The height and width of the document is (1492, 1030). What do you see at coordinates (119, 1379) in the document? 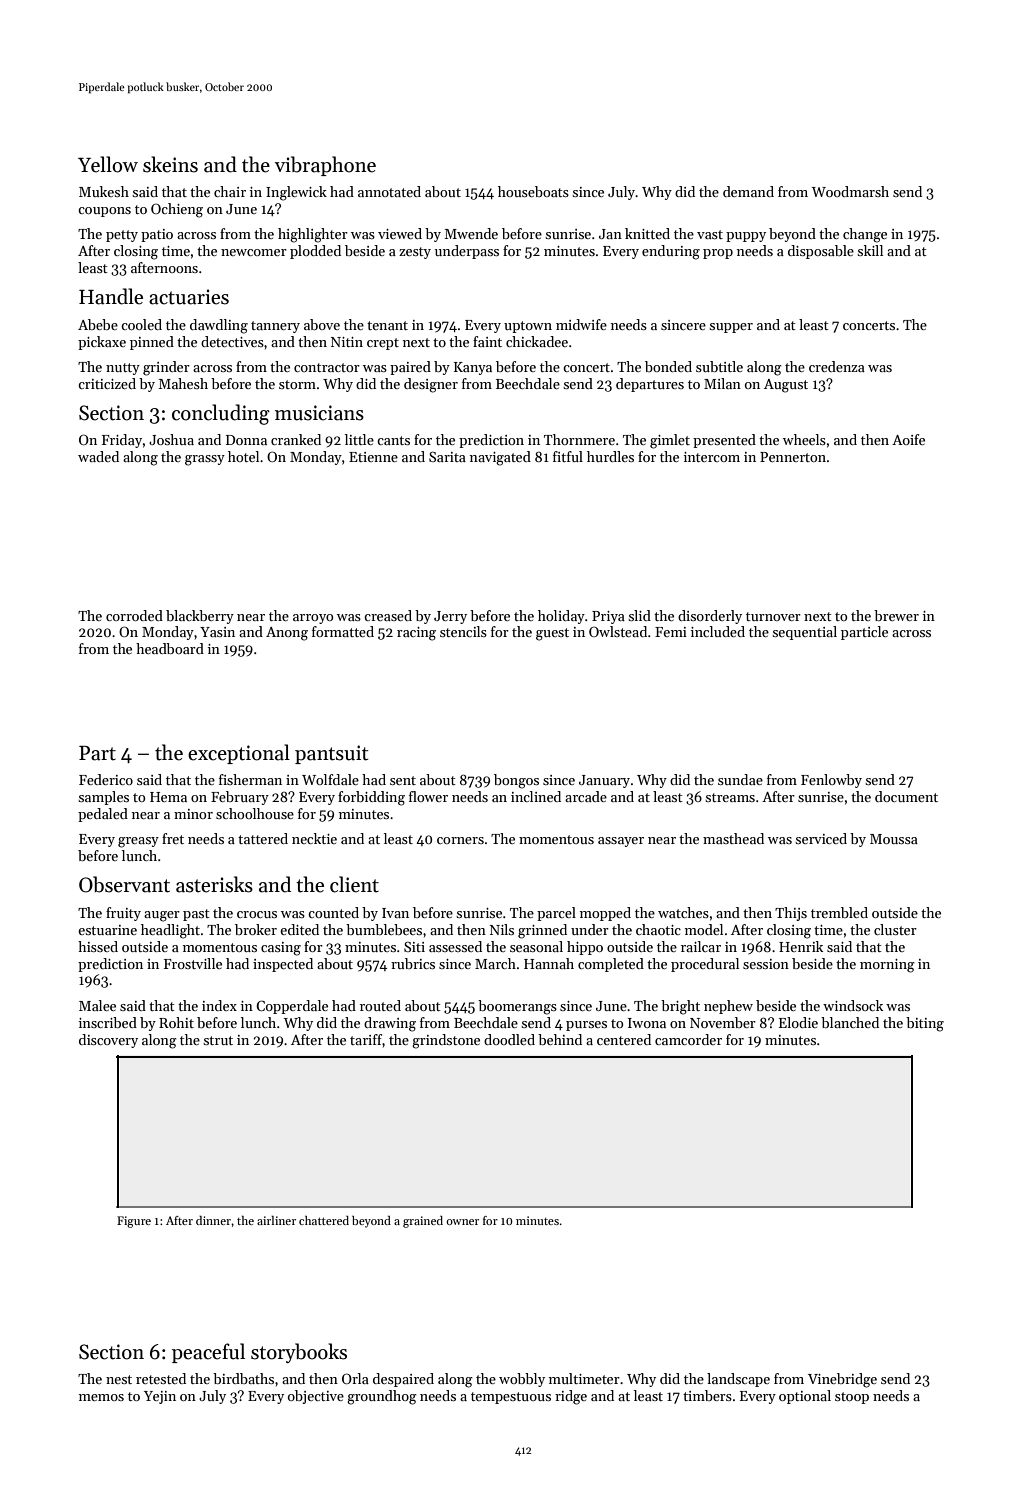
I see `nest` at bounding box center [119, 1379].
